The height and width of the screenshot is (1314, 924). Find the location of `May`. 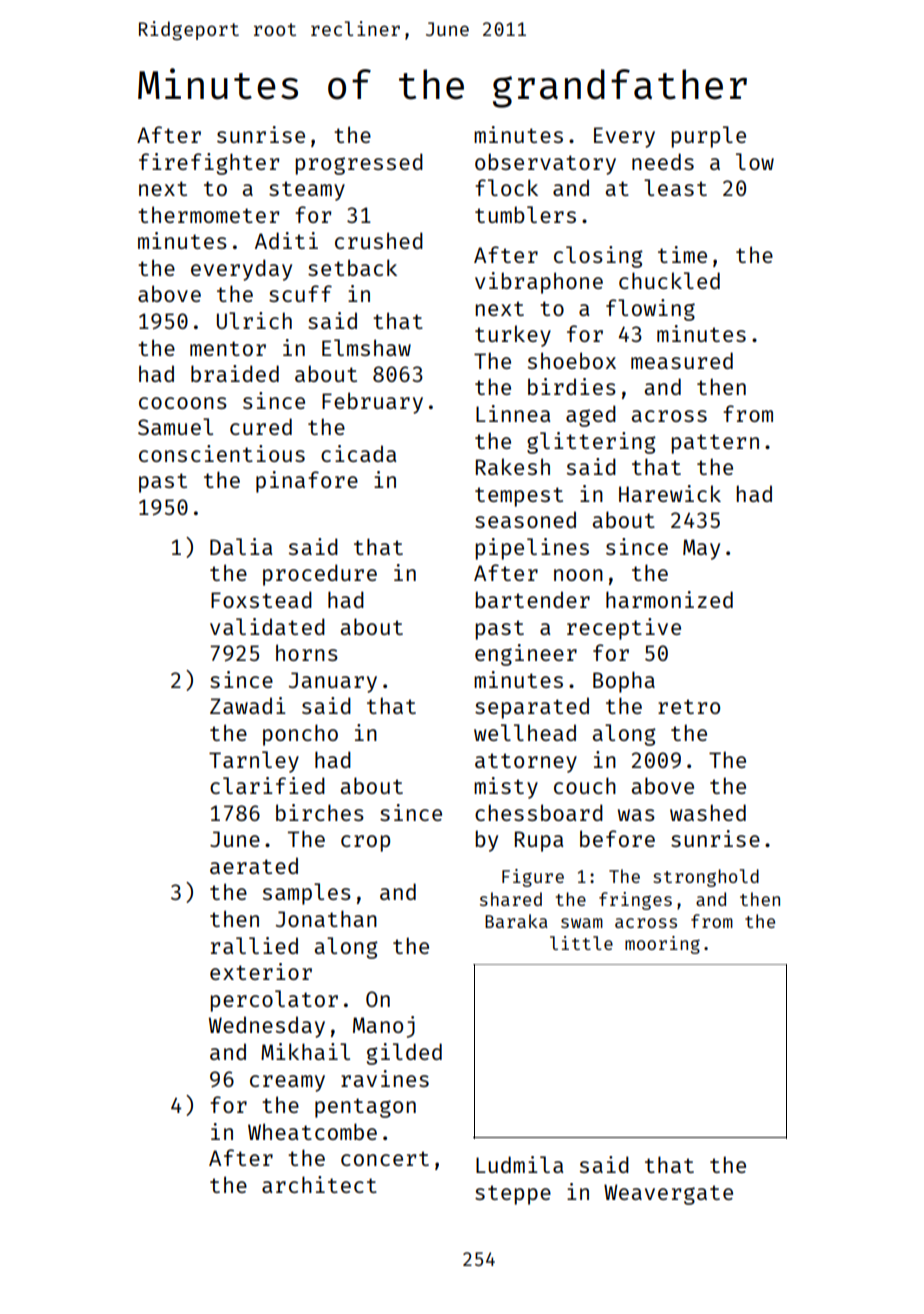

May is located at coordinates (701, 549).
